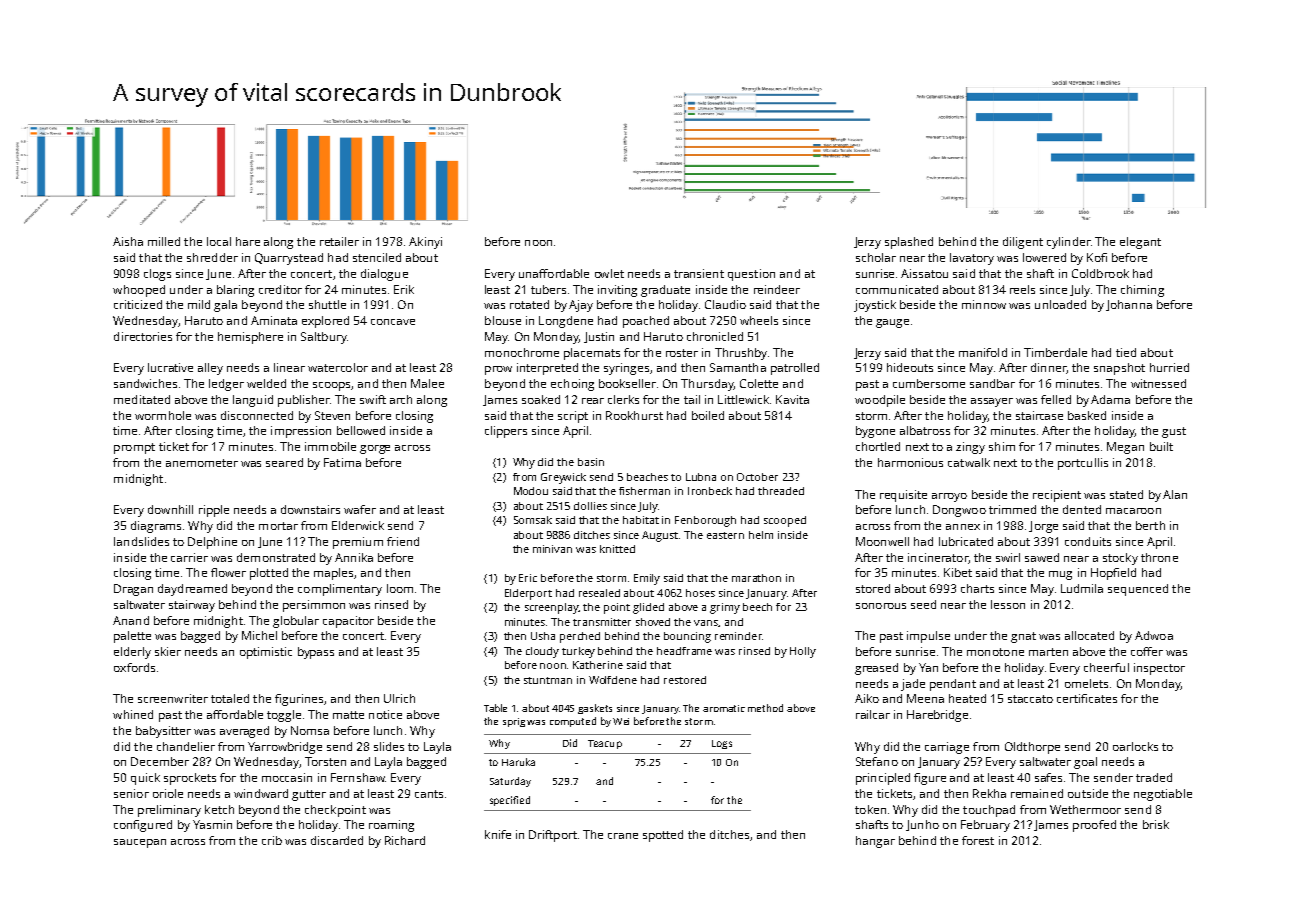  What do you see at coordinates (1082, 509) in the document?
I see `dented` at bounding box center [1082, 509].
